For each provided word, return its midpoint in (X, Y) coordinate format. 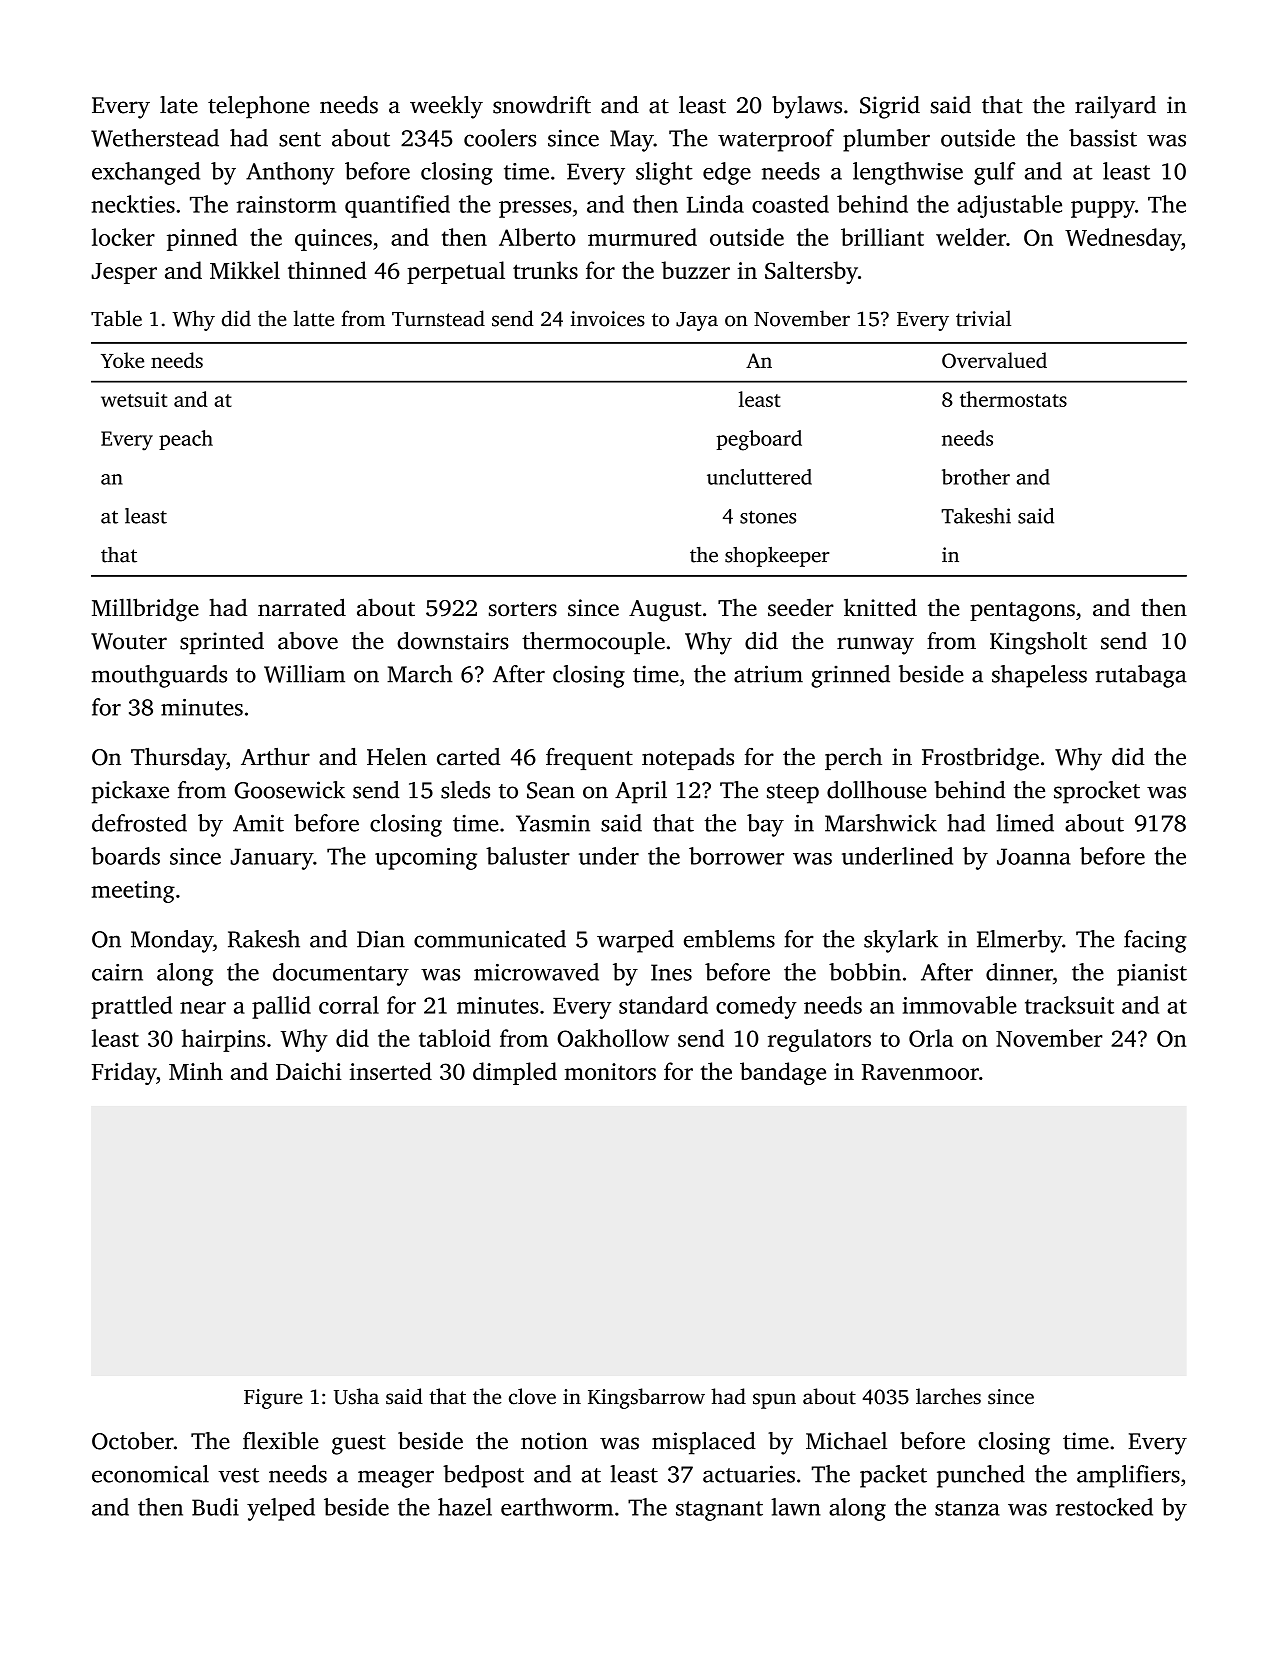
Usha (356, 1396)
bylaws (807, 107)
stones (768, 517)
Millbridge (145, 610)
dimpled (515, 1073)
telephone (258, 107)
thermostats (1013, 399)
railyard (1115, 107)
